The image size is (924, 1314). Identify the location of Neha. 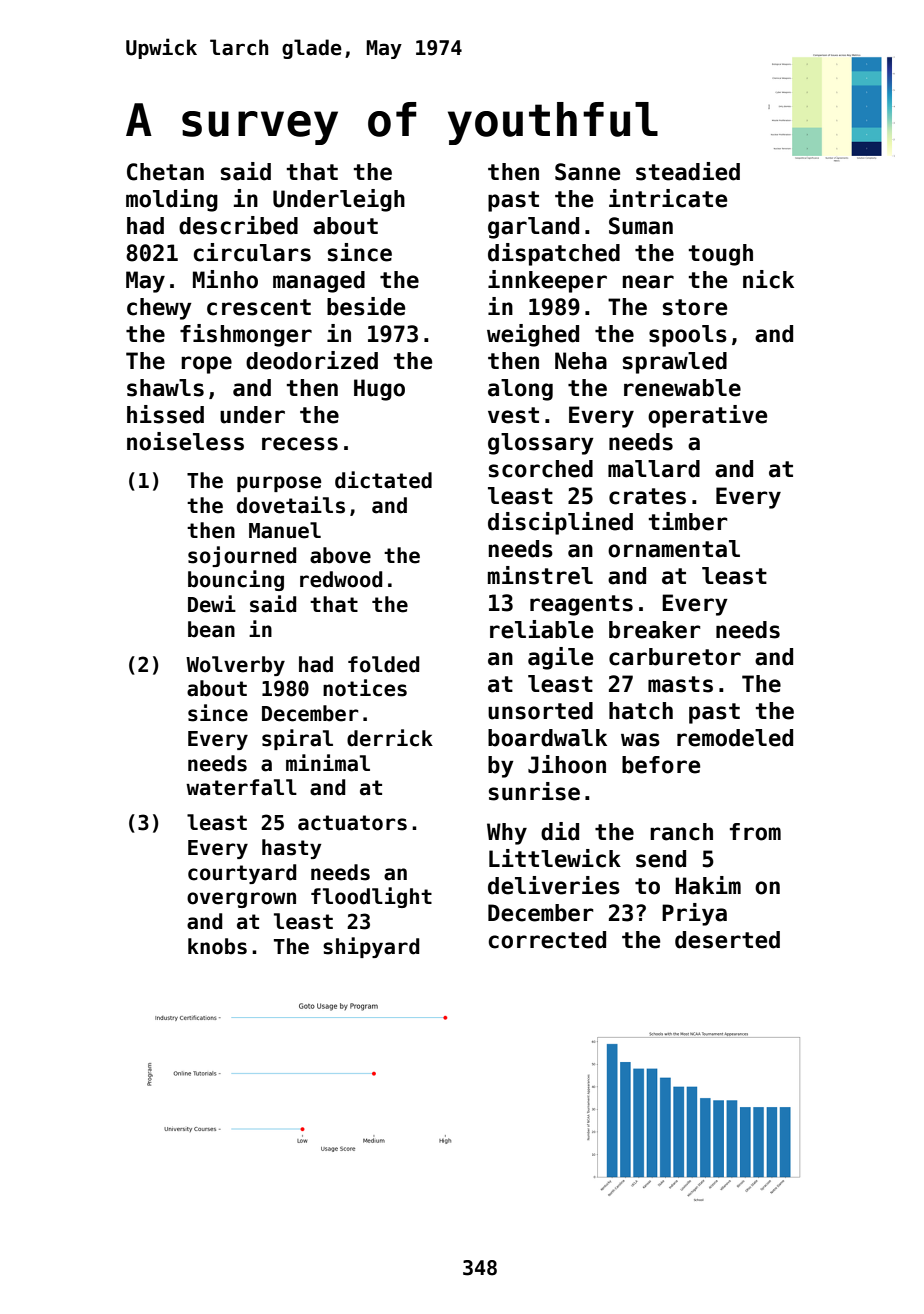
(581, 361).
